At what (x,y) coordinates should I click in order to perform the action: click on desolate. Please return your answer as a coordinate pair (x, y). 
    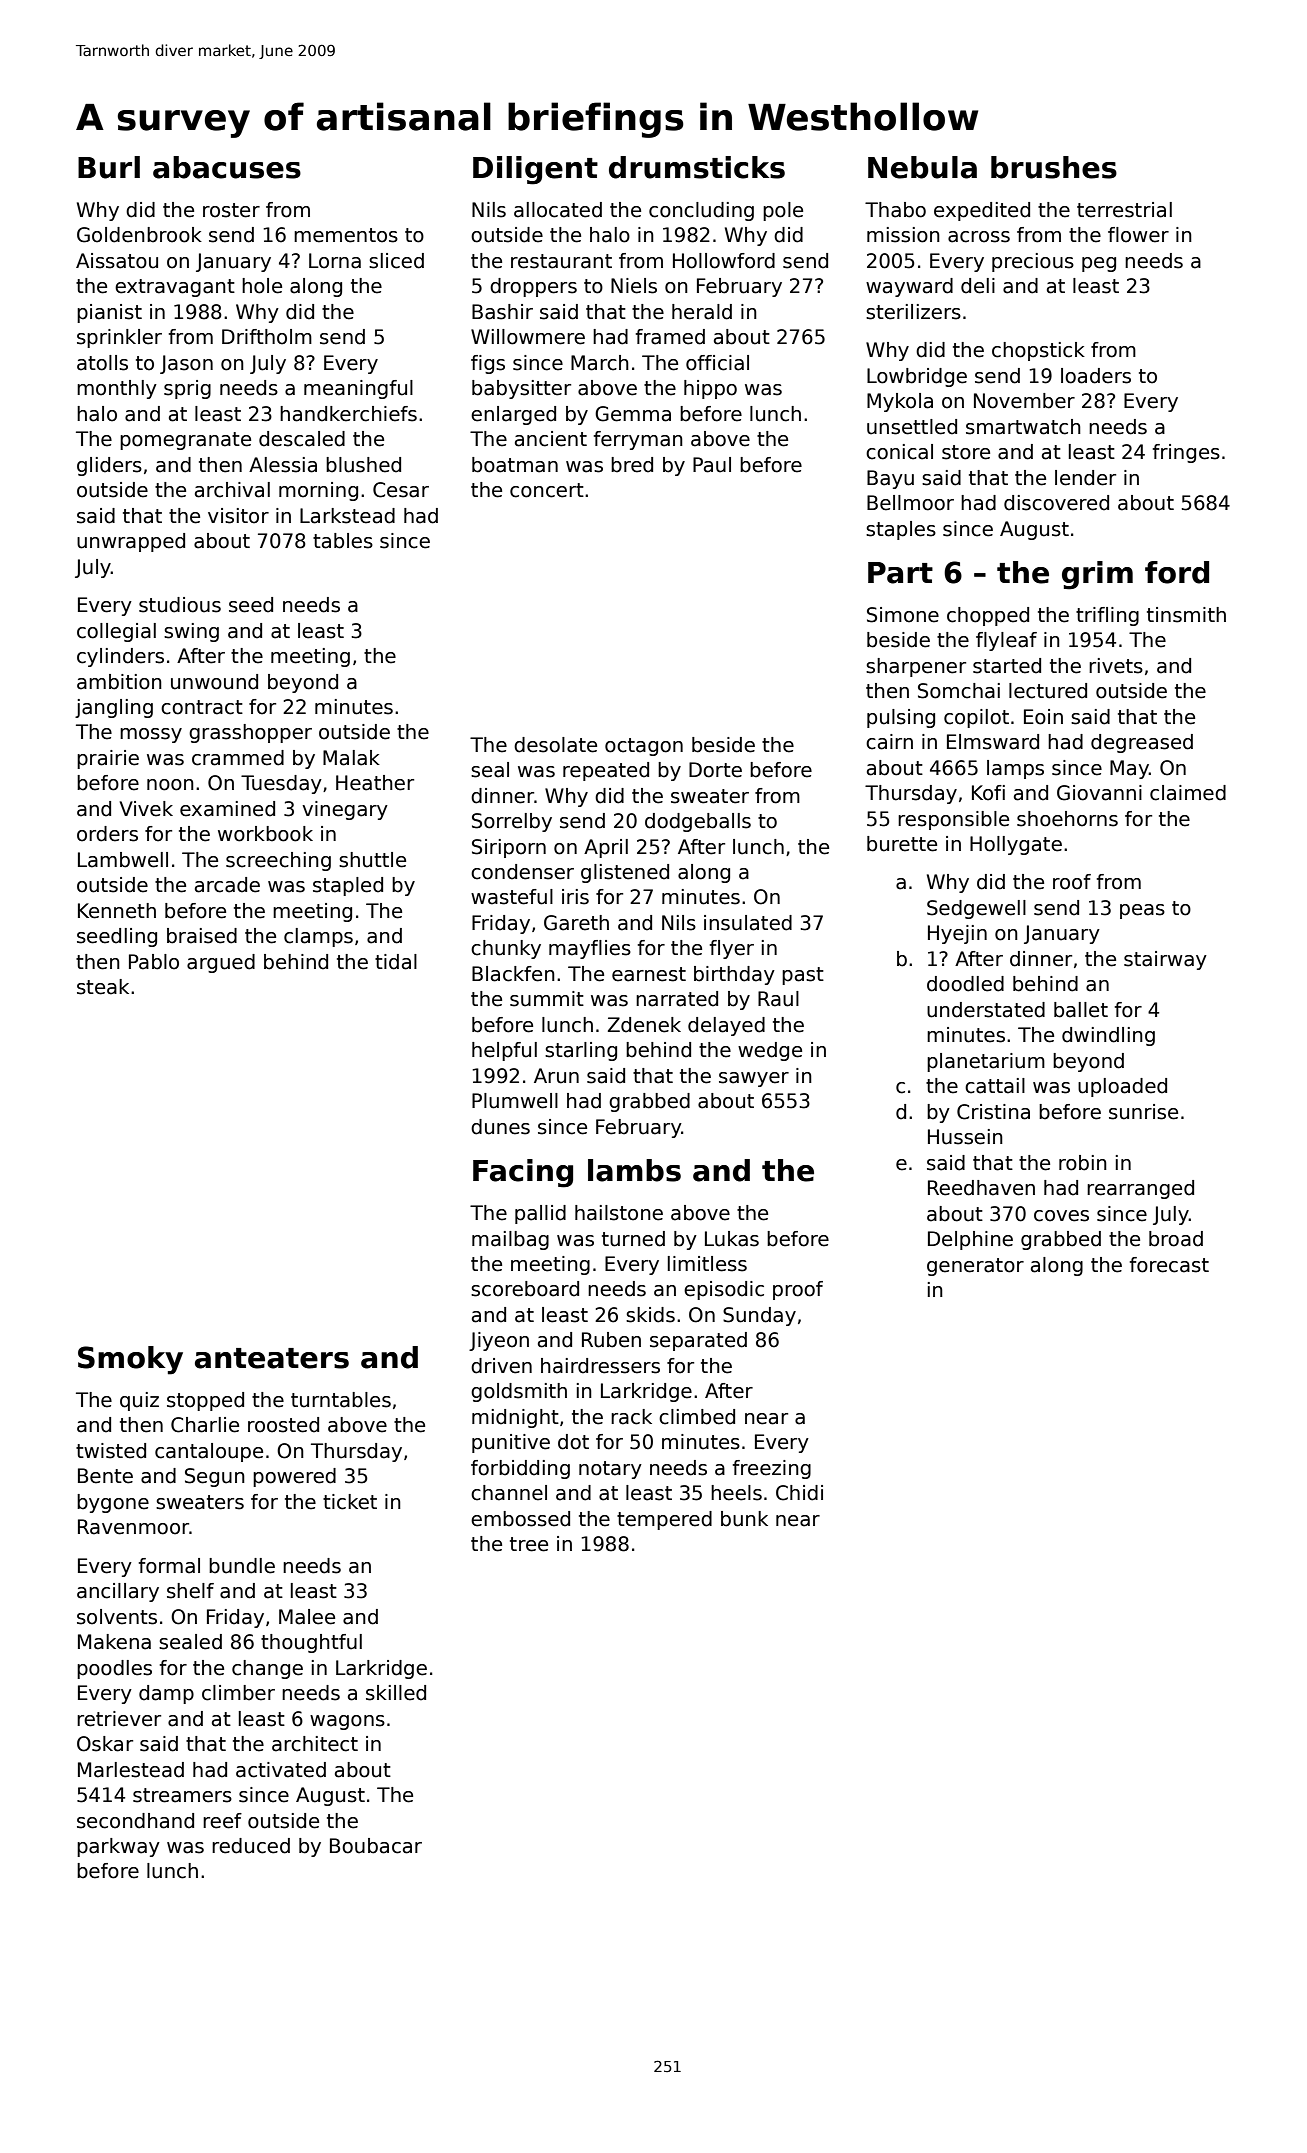
    Looking at the image, I should click on (555, 745).
